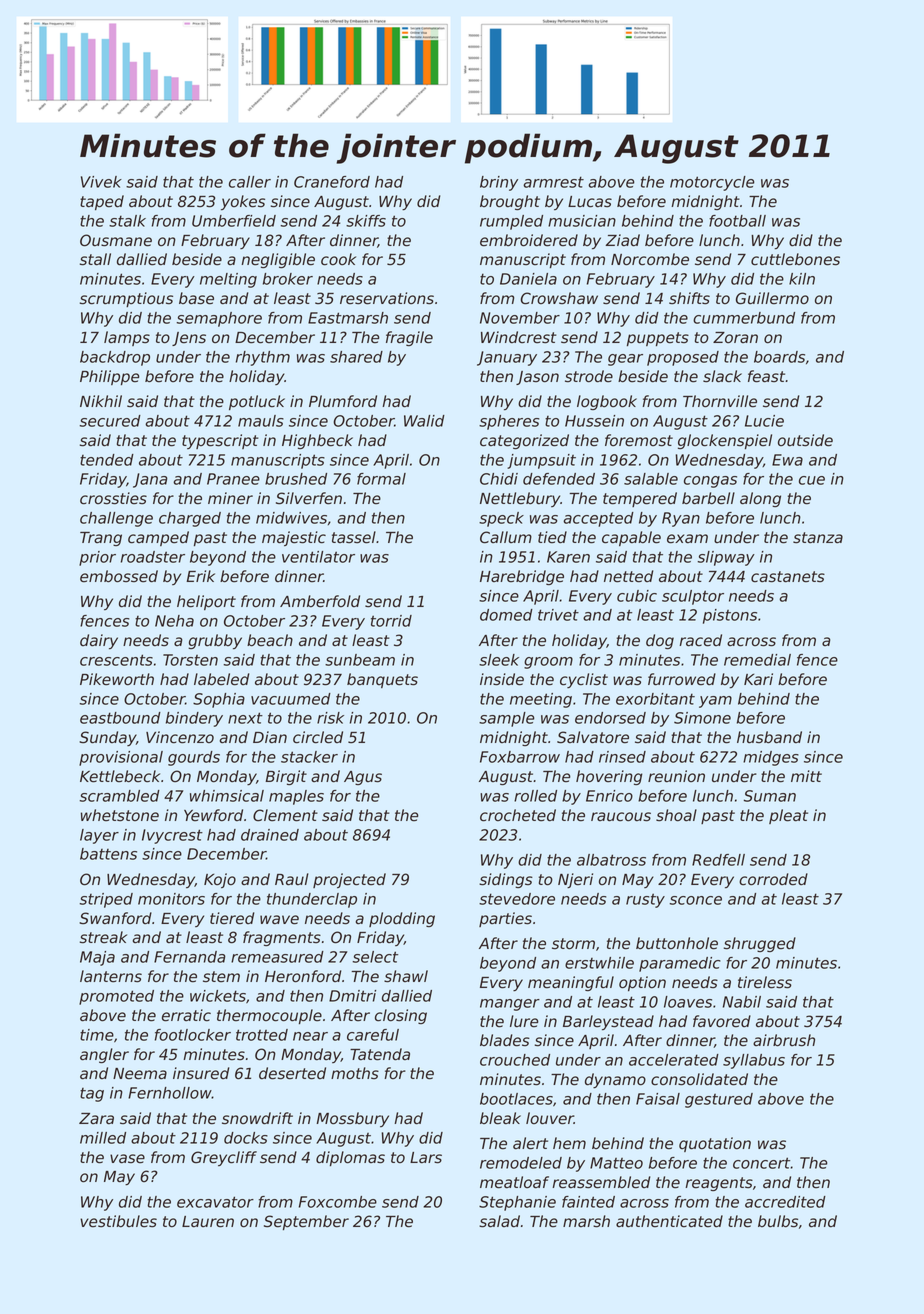  What do you see at coordinates (190, 957) in the page?
I see `Fernanda` at bounding box center [190, 957].
